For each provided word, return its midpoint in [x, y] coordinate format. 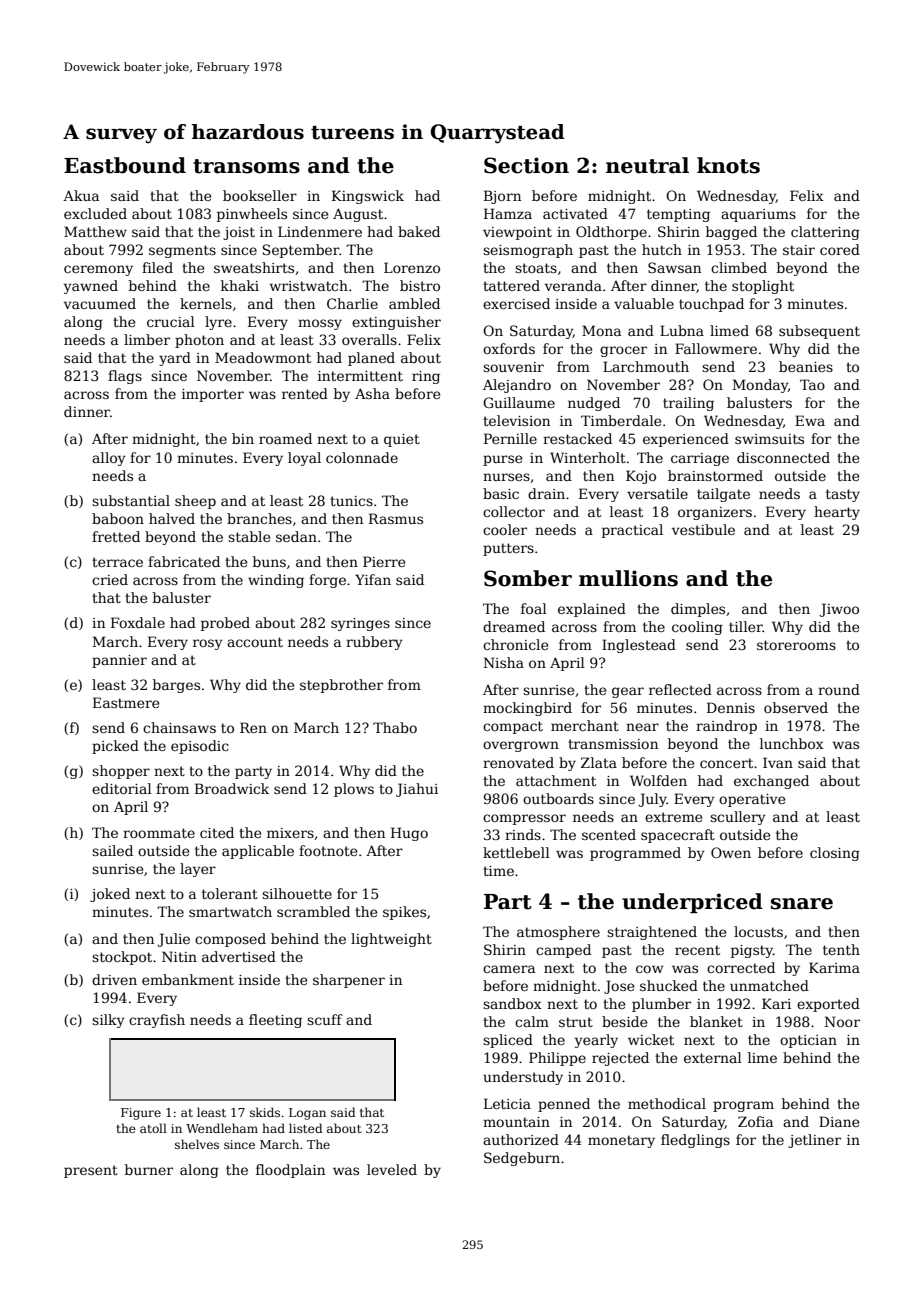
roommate [159, 833]
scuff [325, 1019]
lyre [218, 323]
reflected [680, 689]
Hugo [409, 834]
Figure [141, 1114]
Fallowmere [716, 348]
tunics [351, 501]
